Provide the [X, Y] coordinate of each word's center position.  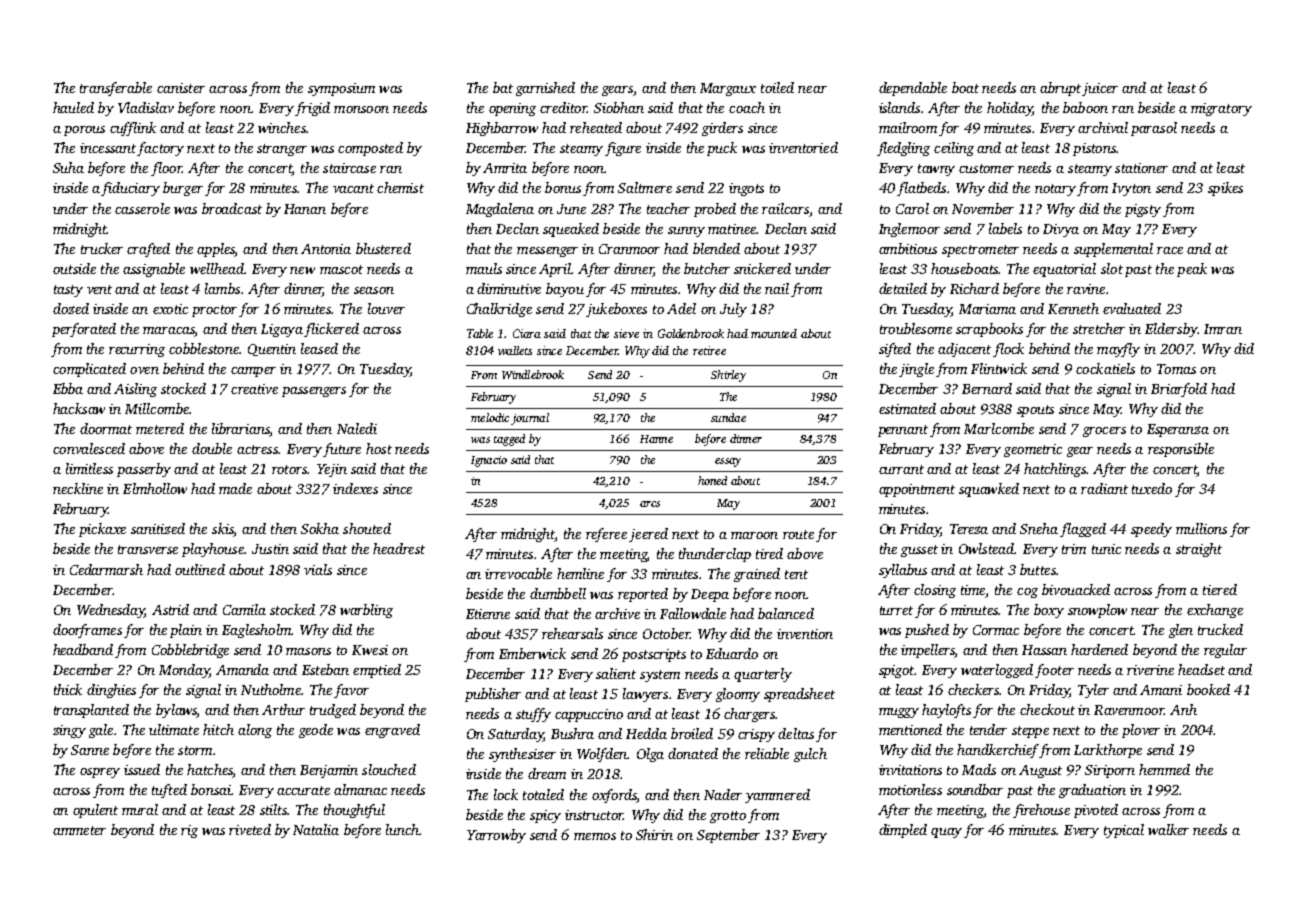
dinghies [111, 691]
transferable [116, 89]
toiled [777, 87]
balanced [786, 613]
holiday [1009, 109]
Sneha [1039, 528]
